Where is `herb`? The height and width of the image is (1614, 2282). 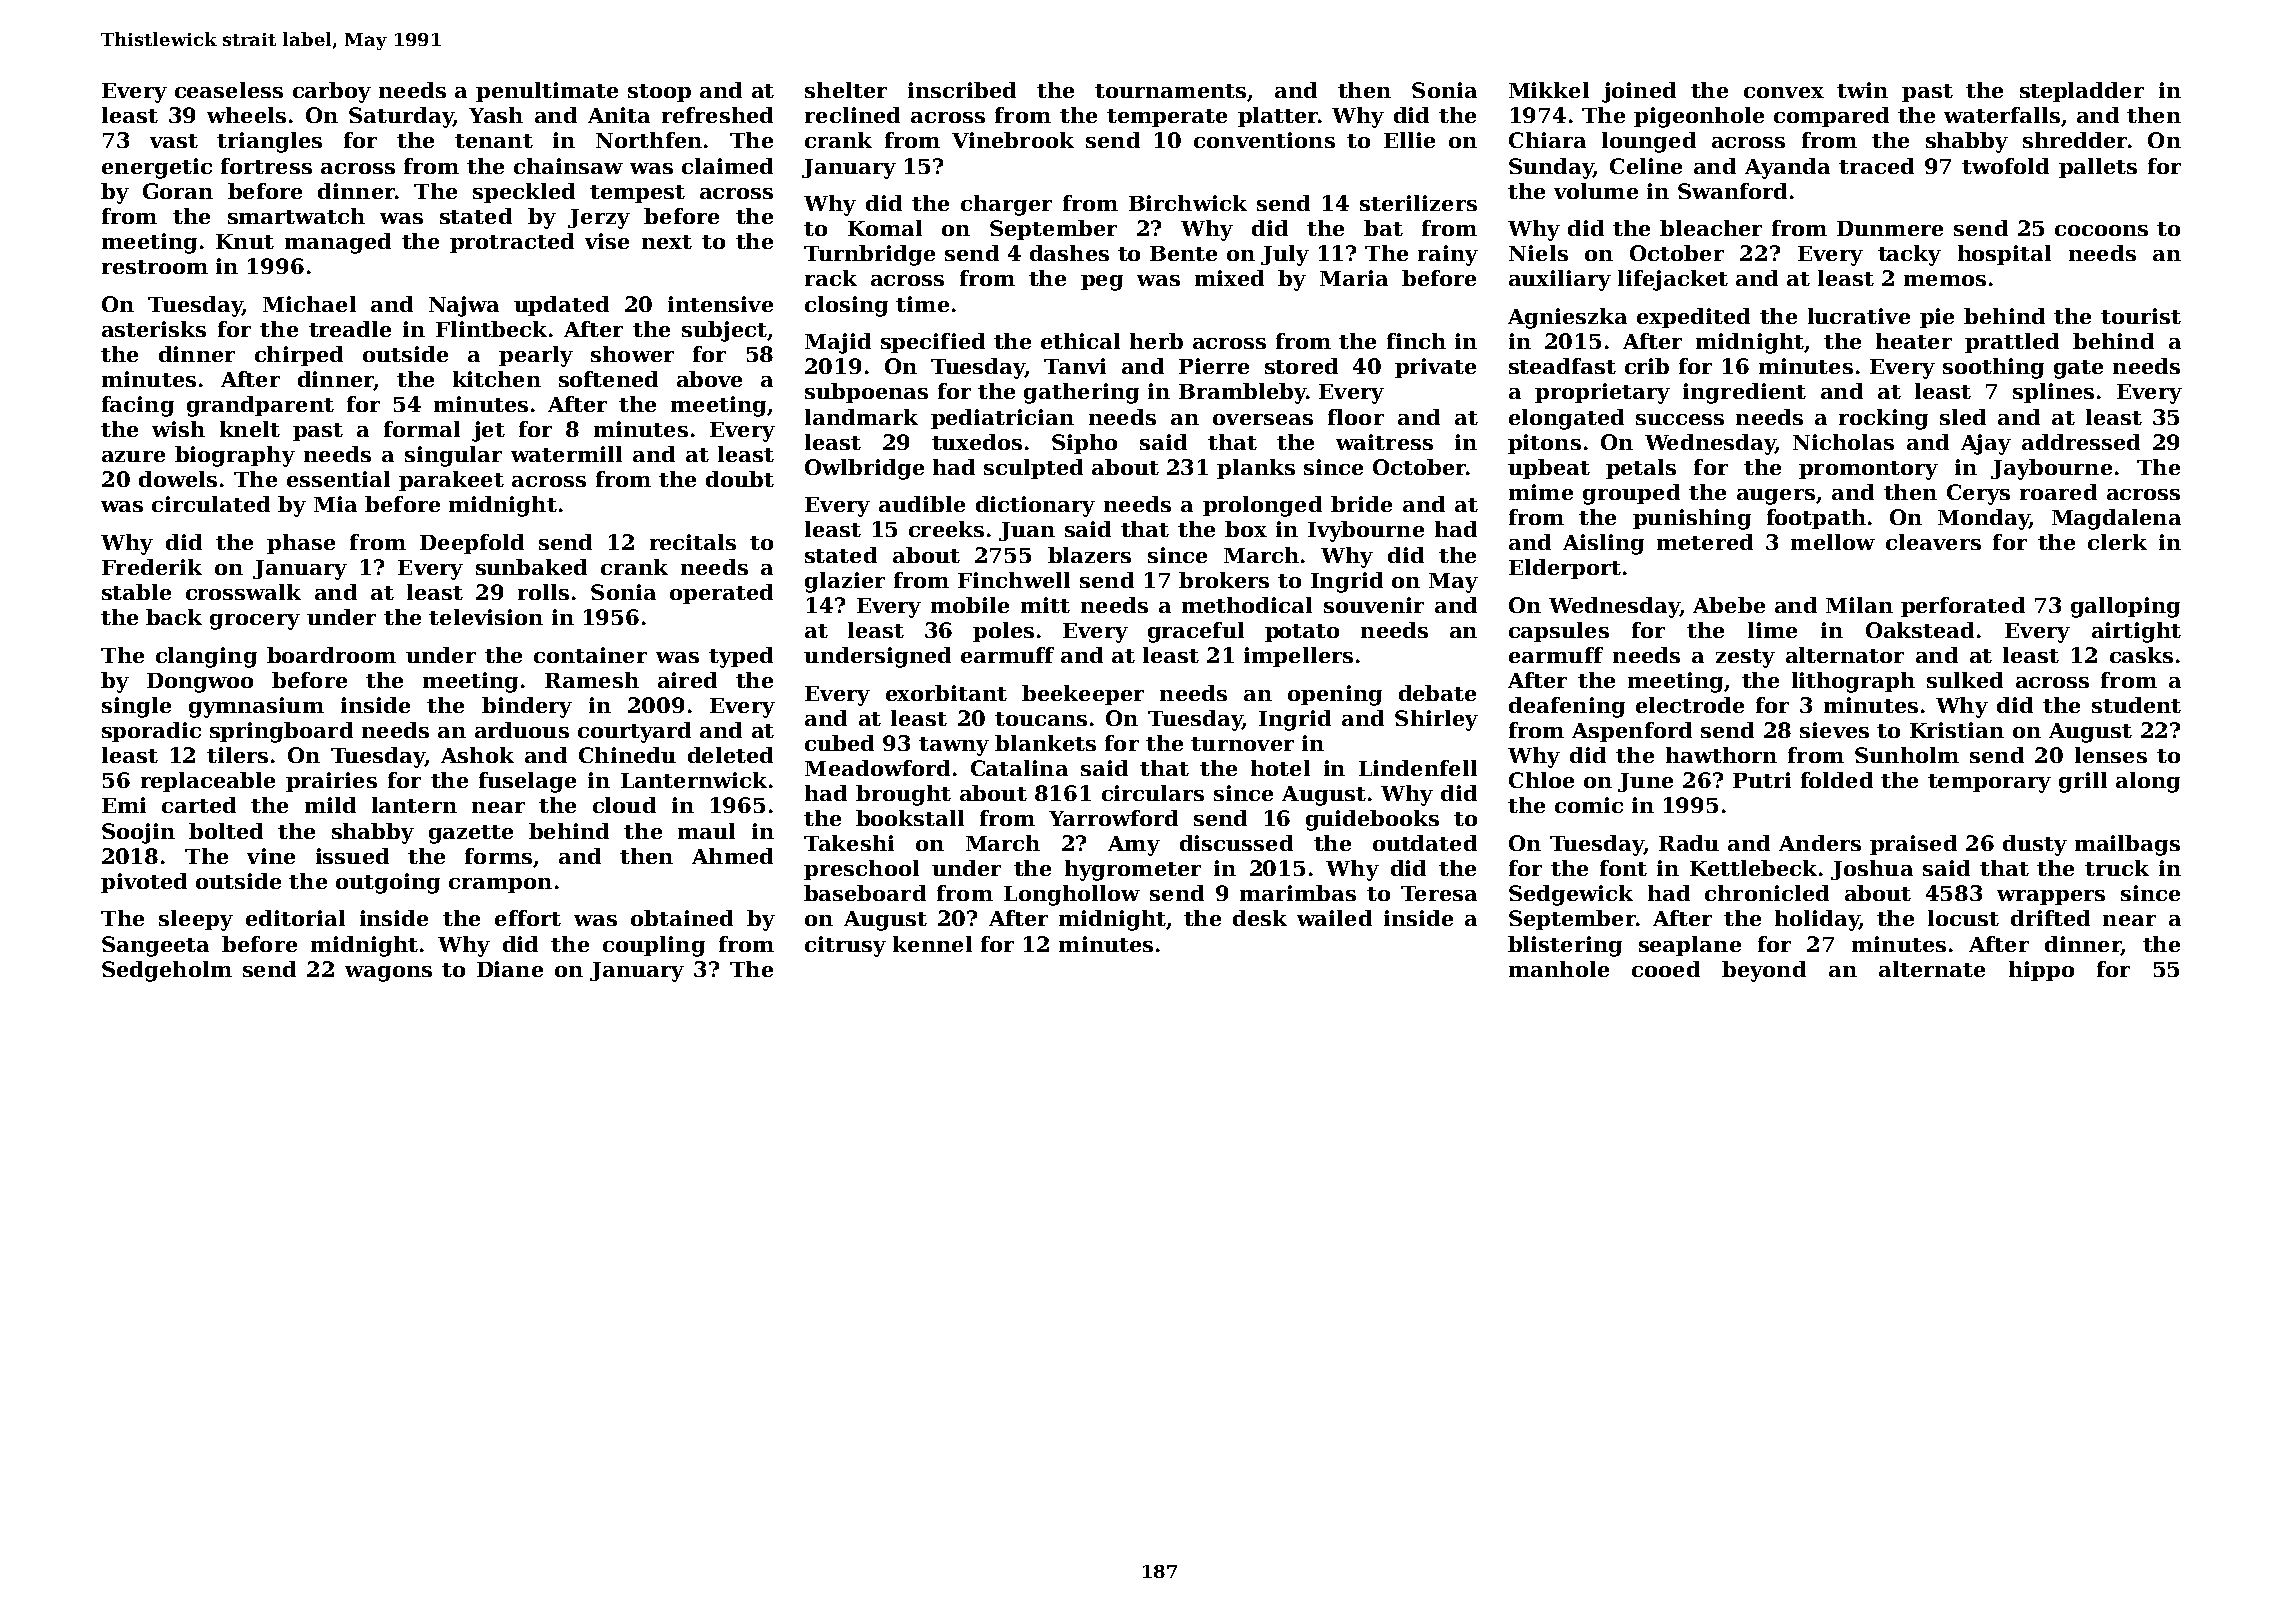
herb is located at coordinates (1156, 341).
